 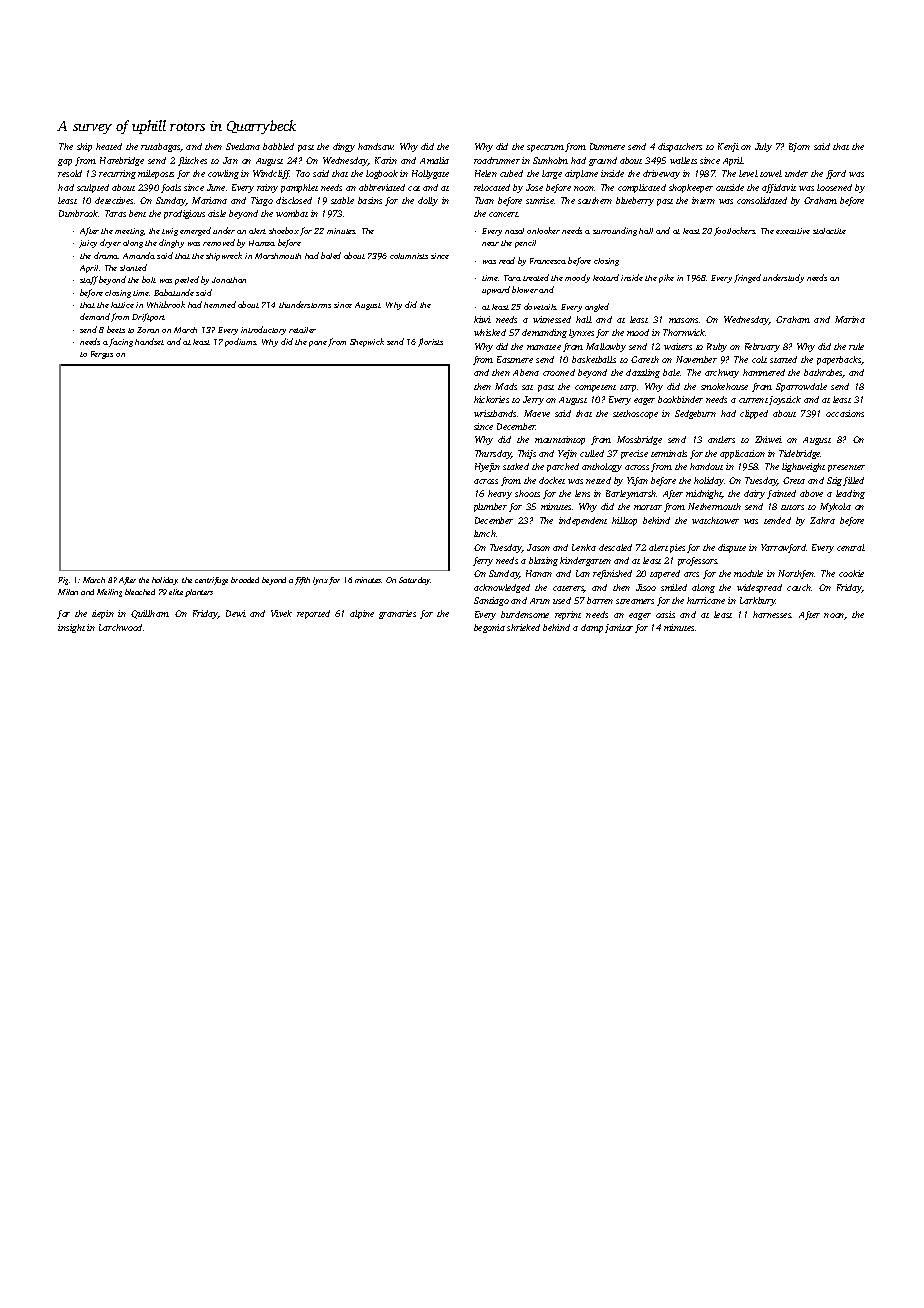 I want to click on Fergus, so click(x=102, y=355).
